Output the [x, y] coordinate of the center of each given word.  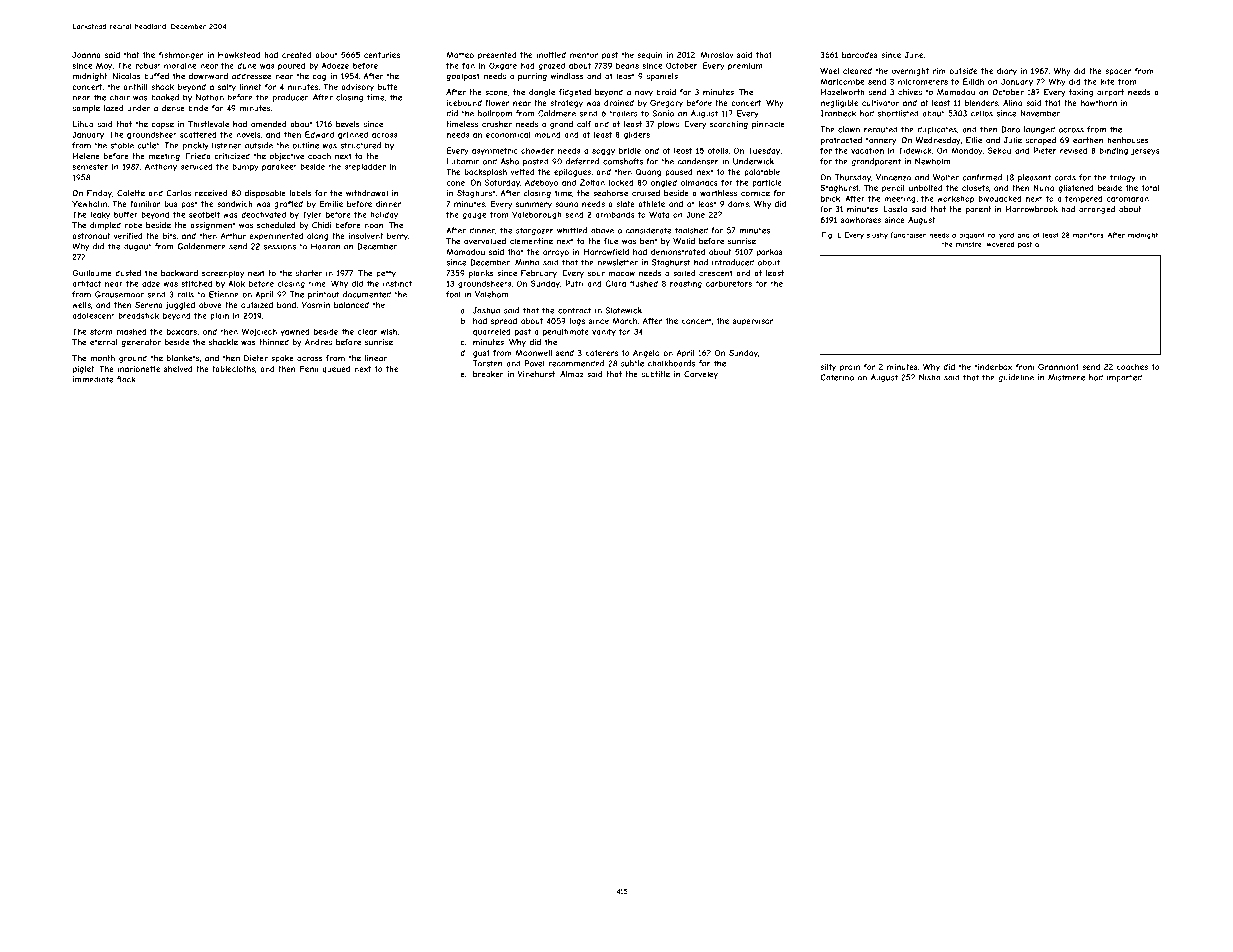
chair [120, 97]
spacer [1118, 72]
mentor [584, 55]
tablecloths [233, 369]
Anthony [161, 167]
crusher [497, 124]
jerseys [1145, 151]
